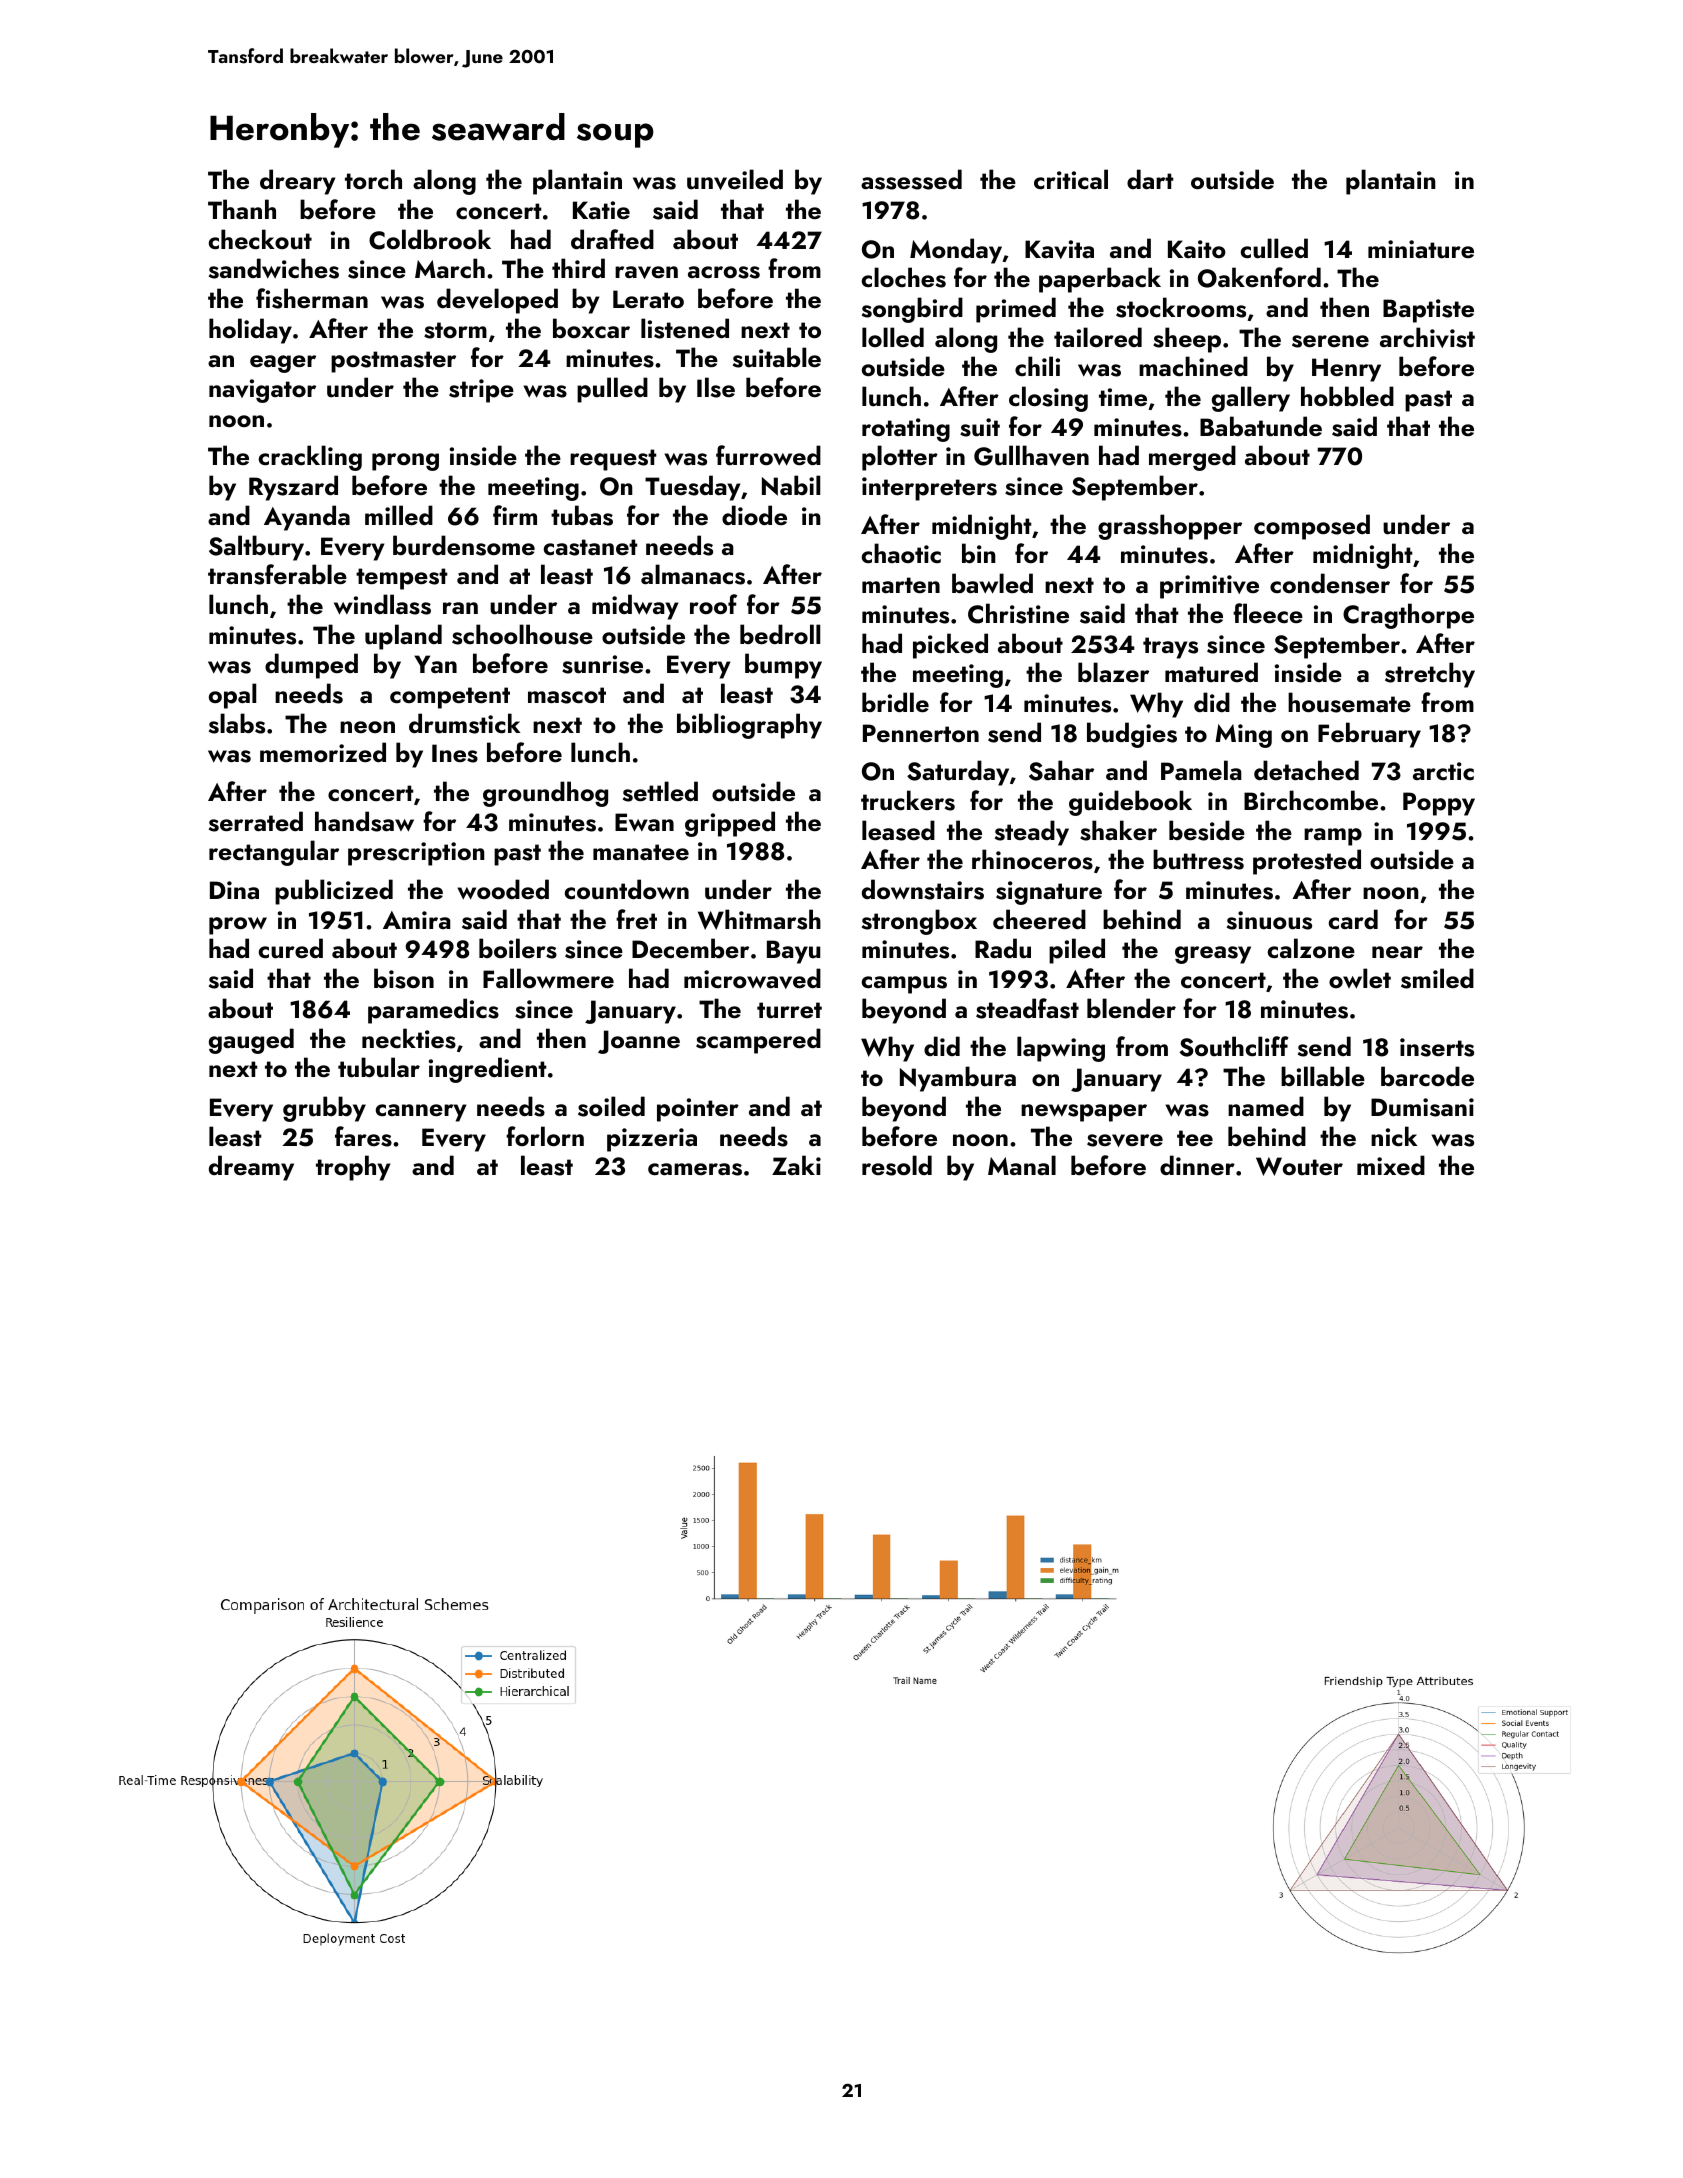 The image size is (1683, 2178). I want to click on Ilse, so click(716, 387).
